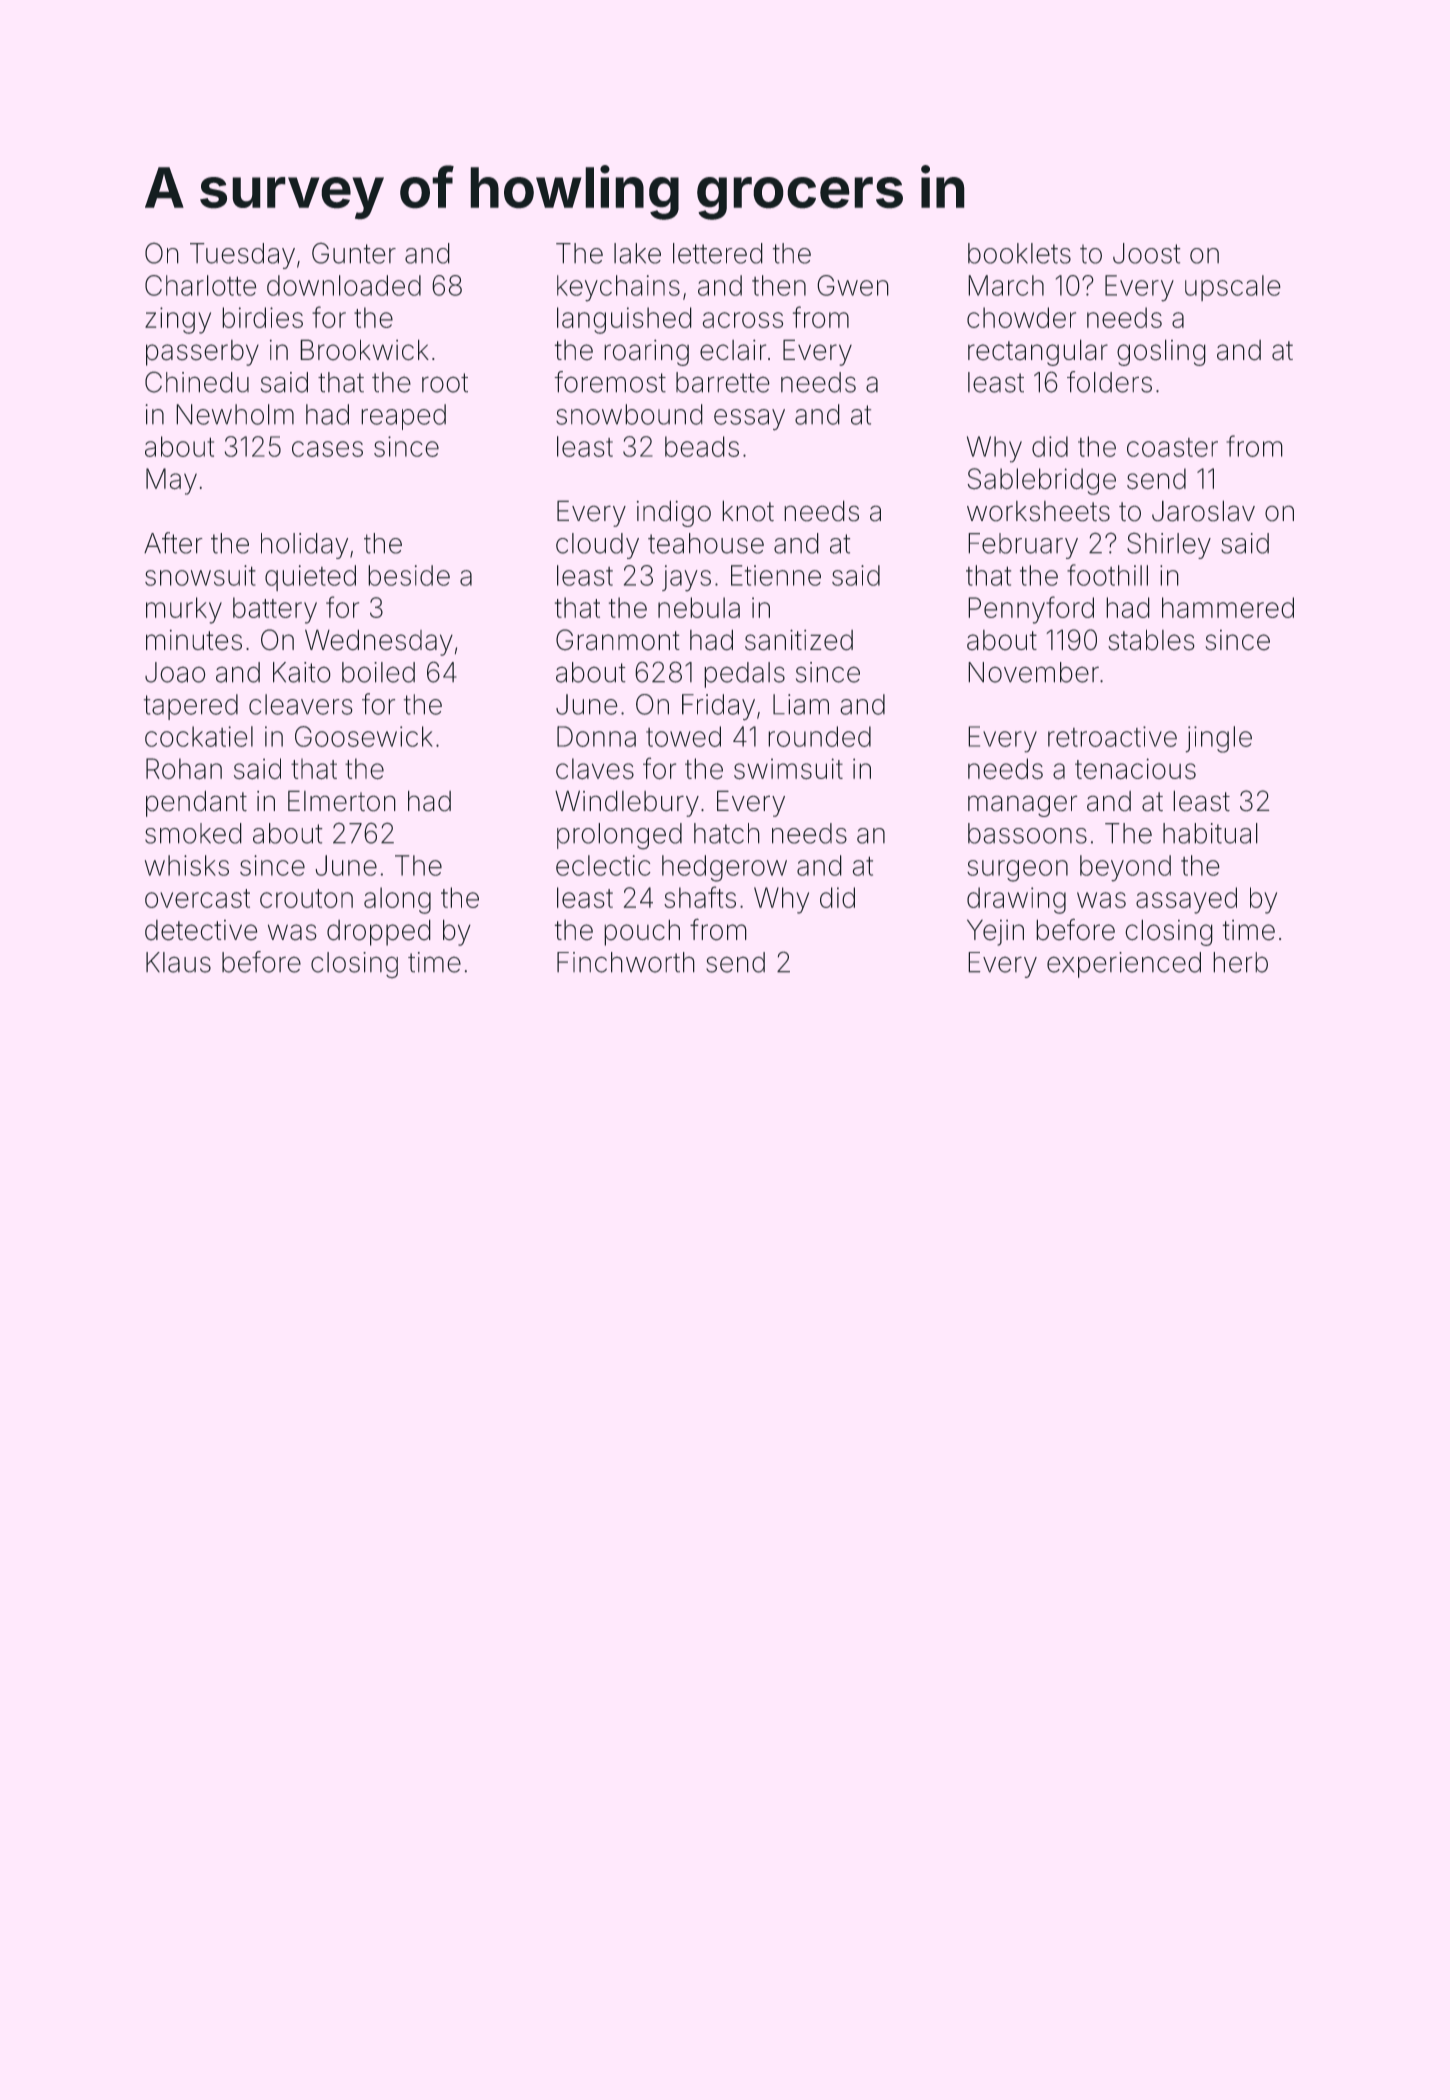  I want to click on eclectic, so click(603, 865).
